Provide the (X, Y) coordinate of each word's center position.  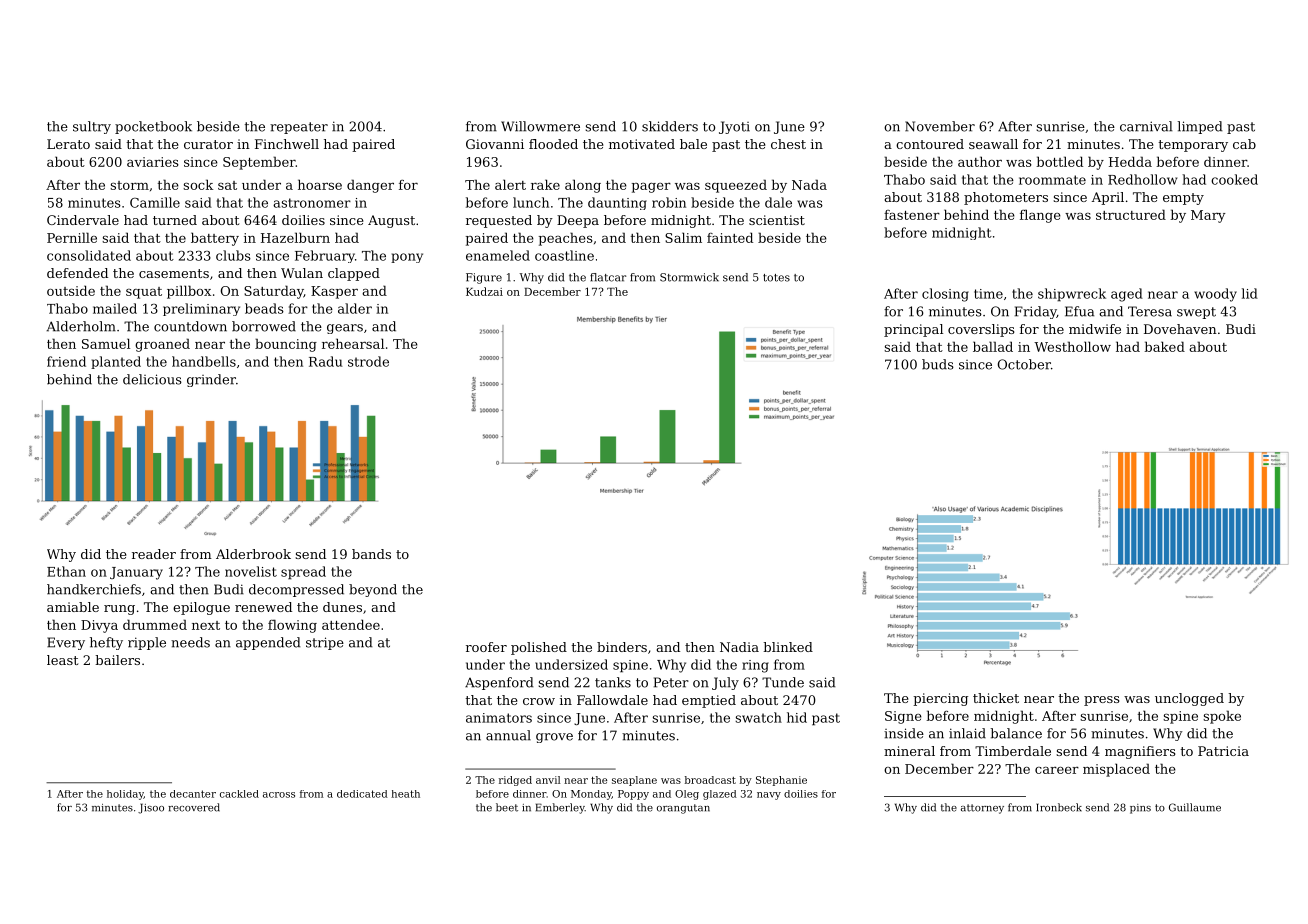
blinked (788, 647)
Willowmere (540, 126)
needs (190, 642)
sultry (92, 127)
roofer (486, 647)
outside (71, 290)
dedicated (362, 794)
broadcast (710, 780)
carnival (1146, 126)
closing (945, 295)
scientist (777, 220)
